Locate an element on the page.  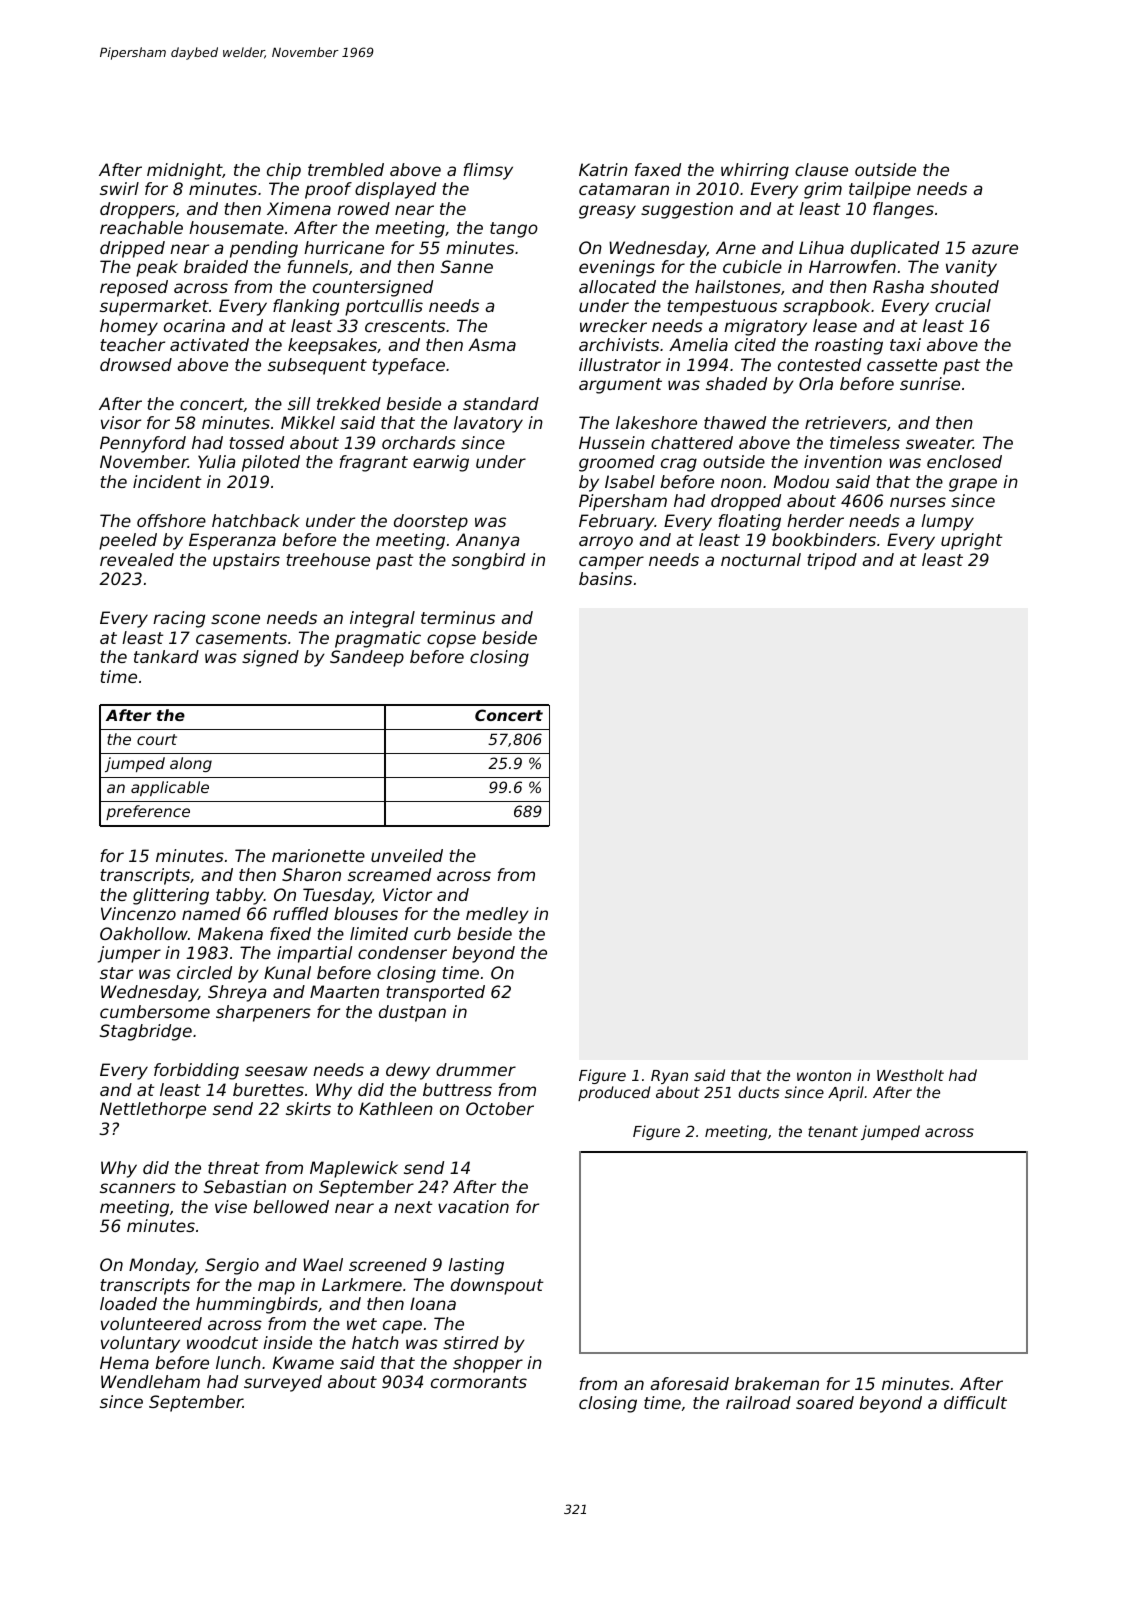
flimsy is located at coordinates (488, 171).
